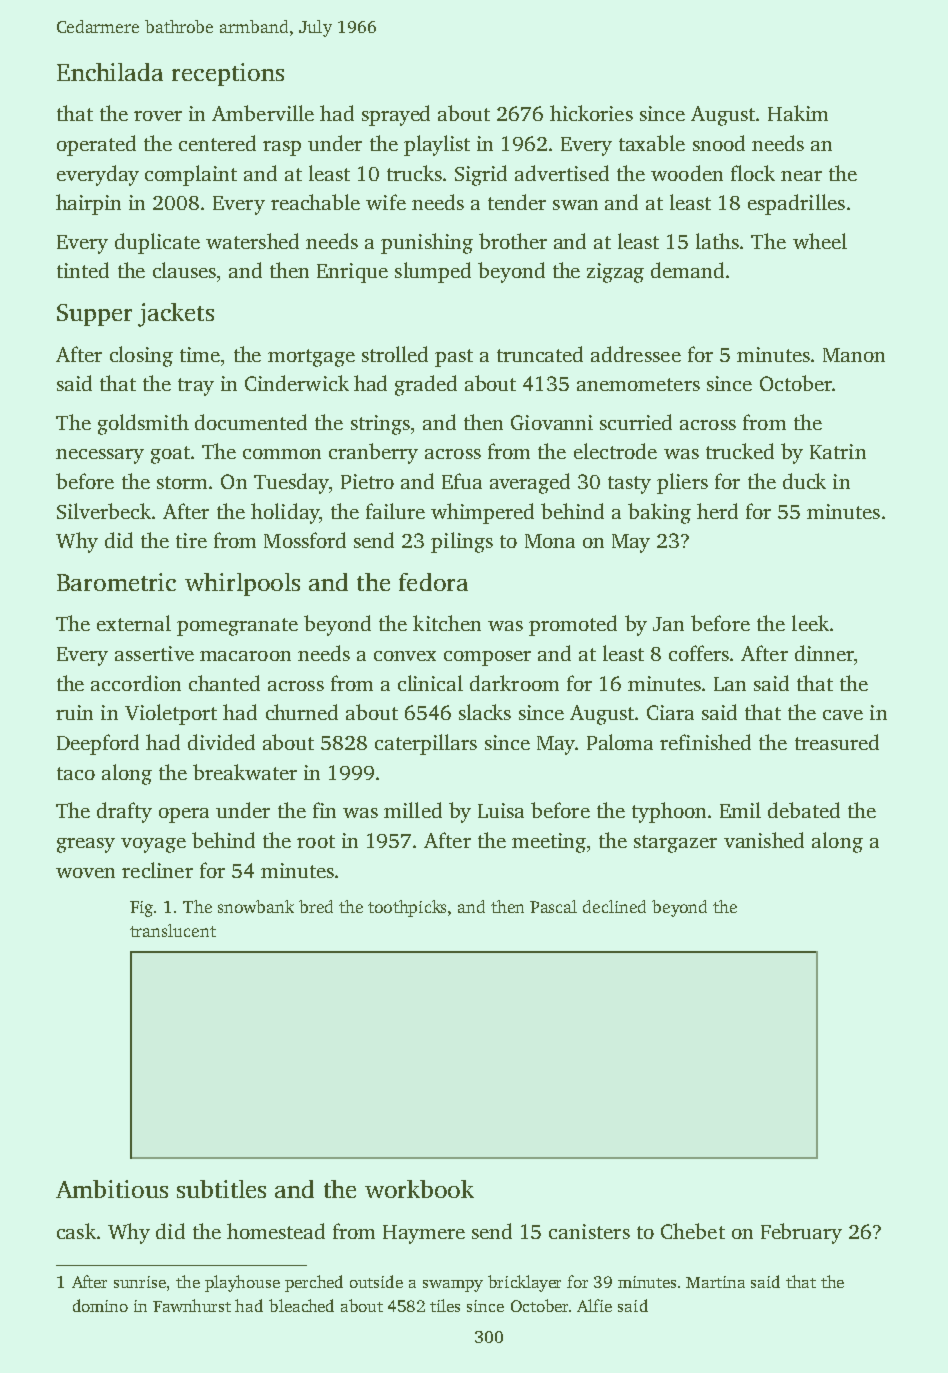  What do you see at coordinates (228, 74) in the screenshot?
I see `receptions` at bounding box center [228, 74].
